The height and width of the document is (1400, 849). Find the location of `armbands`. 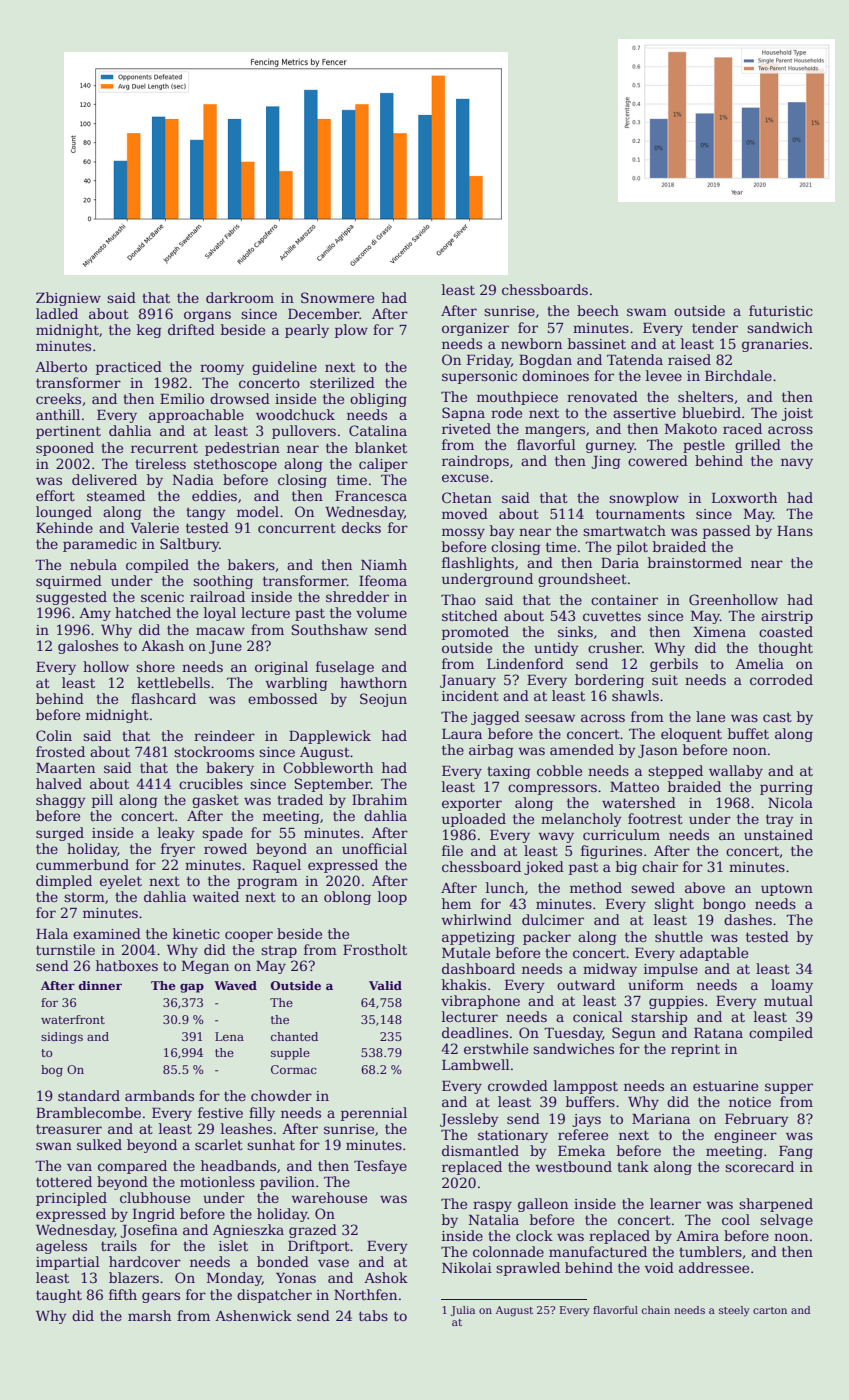

armbands is located at coordinates (159, 1095).
